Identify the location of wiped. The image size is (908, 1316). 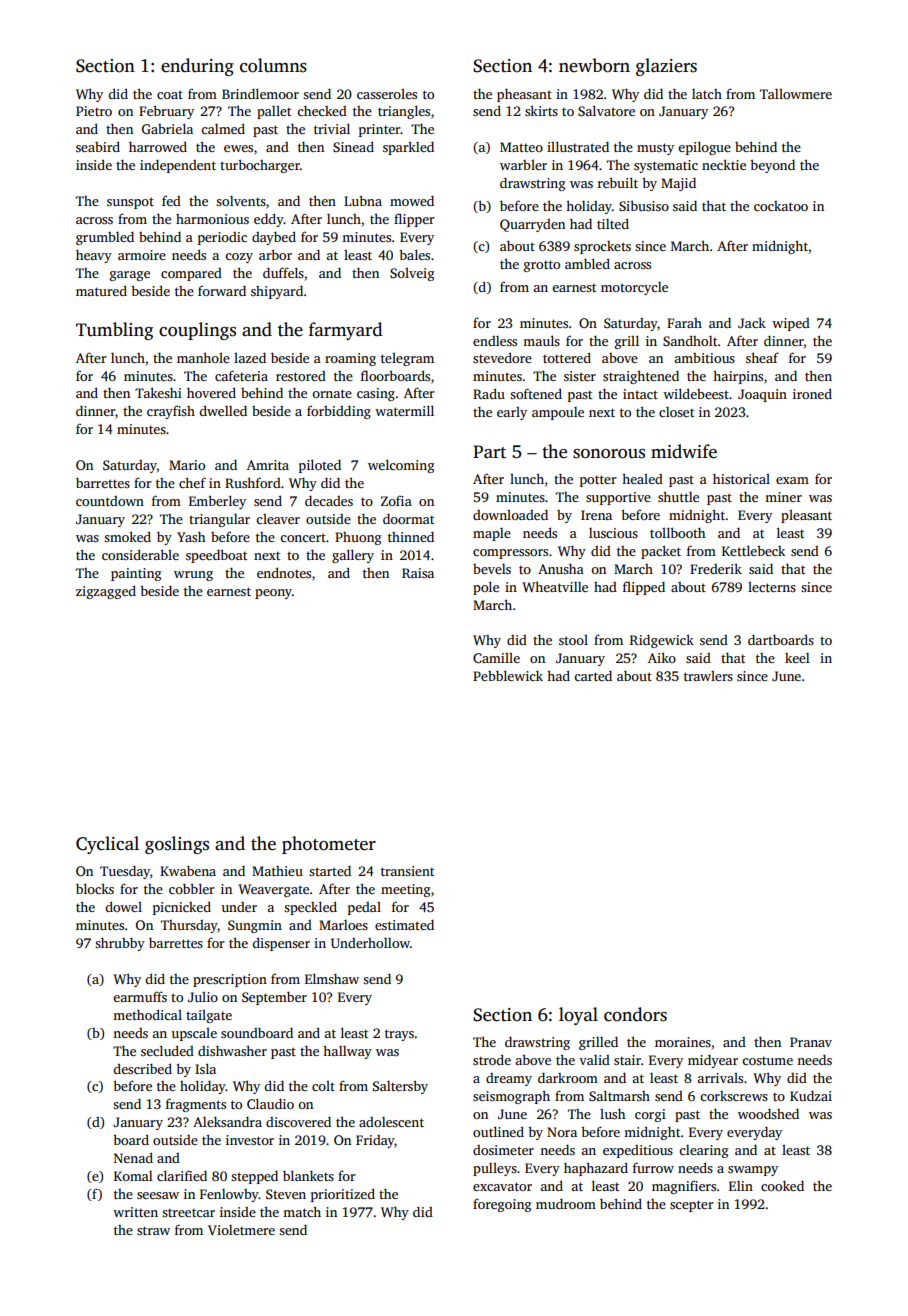
(791, 324).
